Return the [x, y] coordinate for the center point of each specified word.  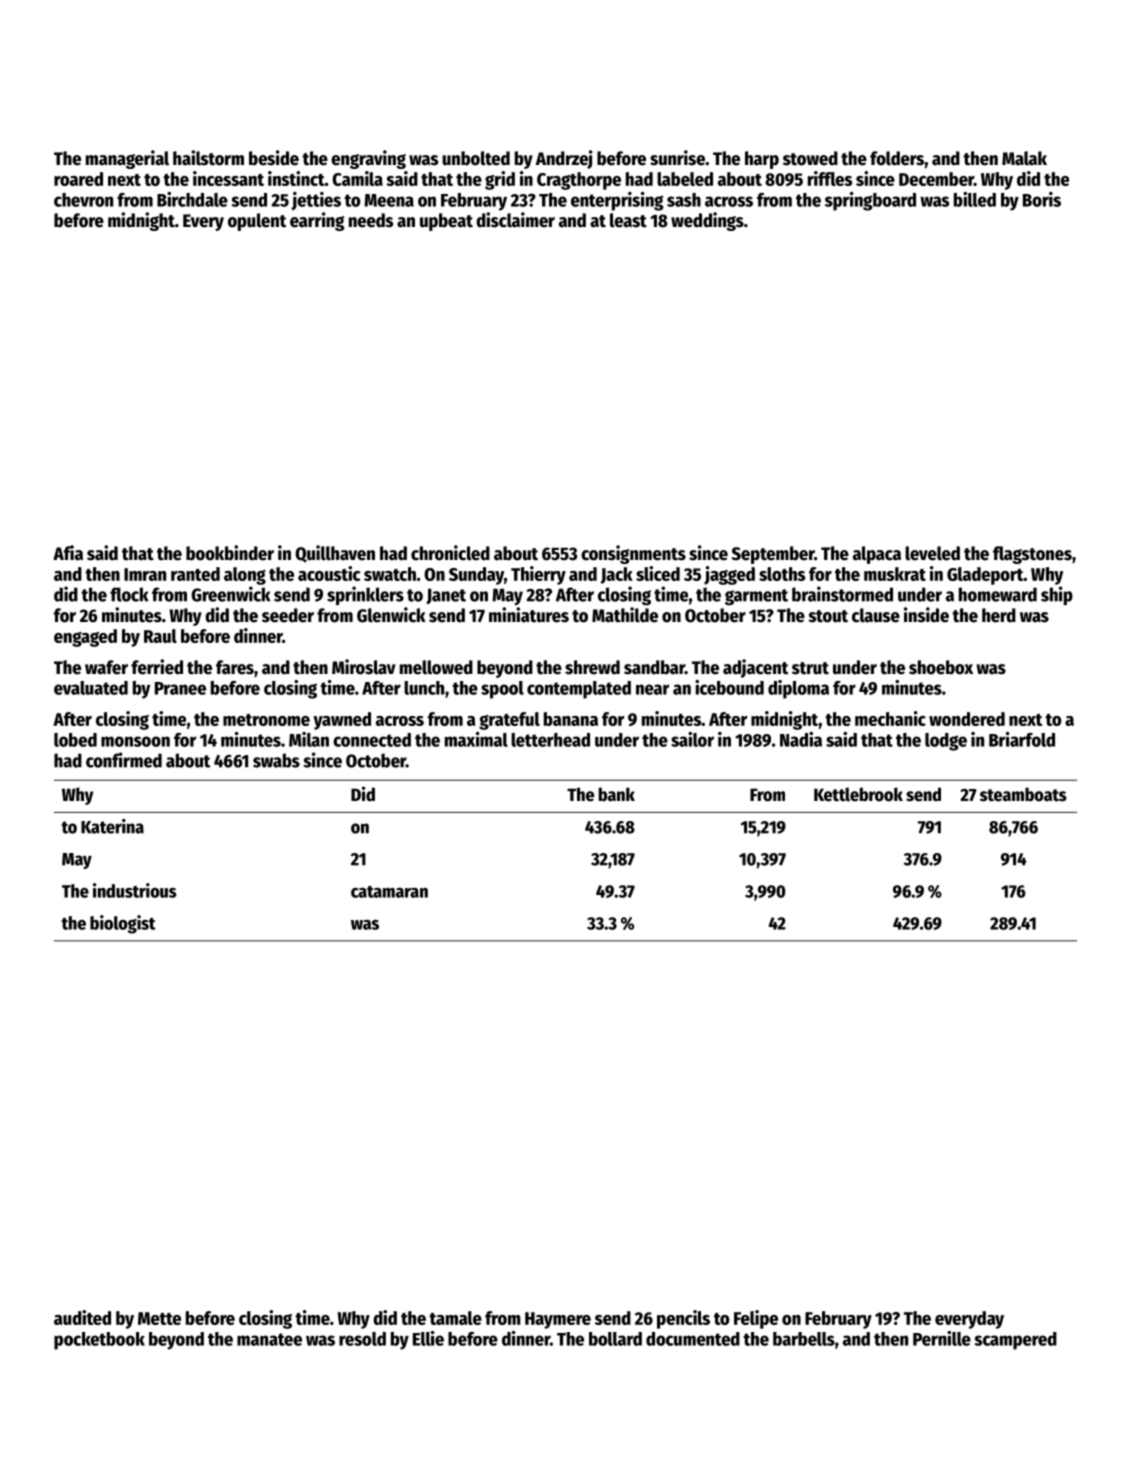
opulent [257, 222]
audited [82, 1317]
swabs [276, 760]
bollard [615, 1339]
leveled [932, 553]
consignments [633, 554]
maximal [476, 739]
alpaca [877, 555]
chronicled [450, 553]
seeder [288, 615]
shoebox [941, 667]
